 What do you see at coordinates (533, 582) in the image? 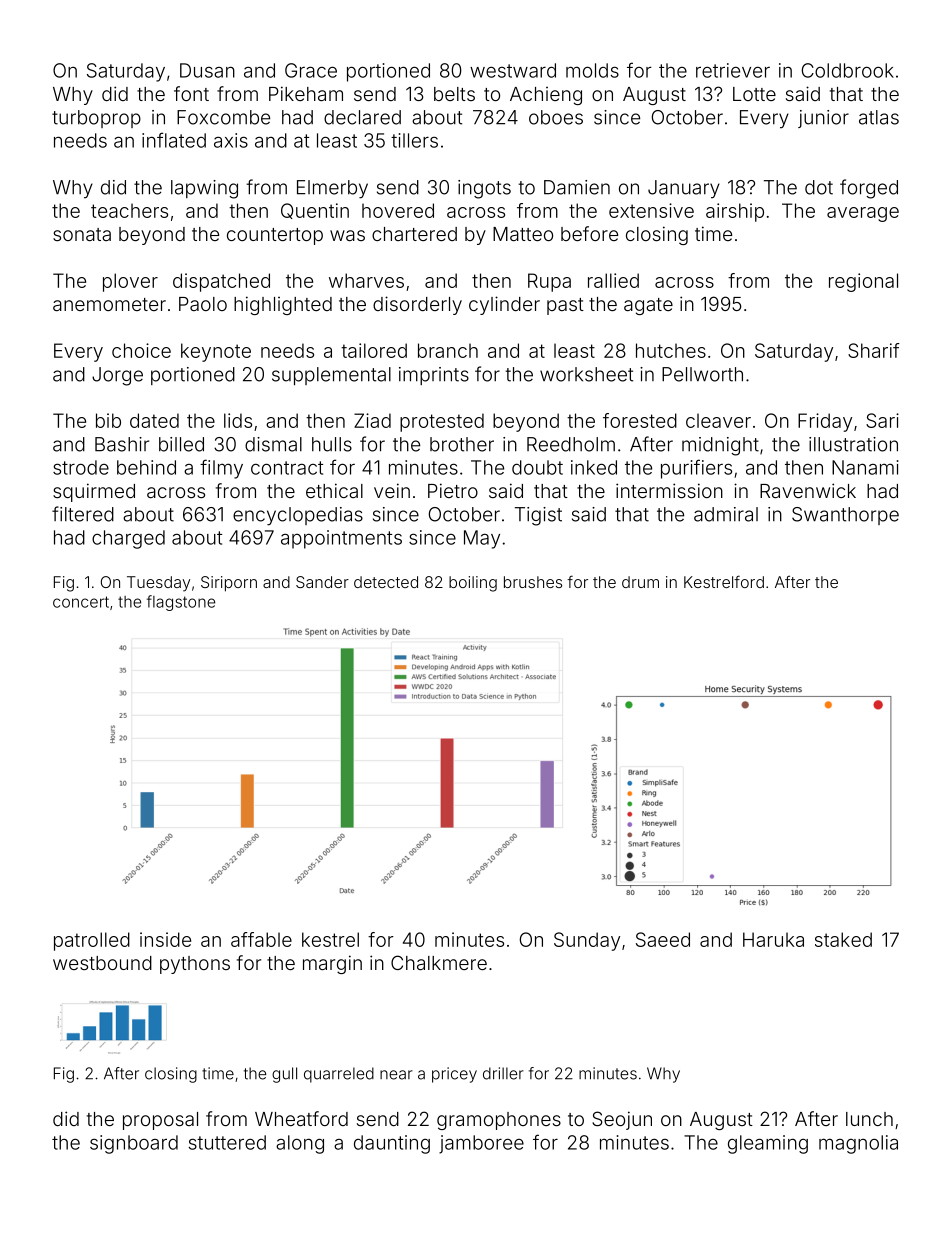
I see `brushes` at bounding box center [533, 582].
